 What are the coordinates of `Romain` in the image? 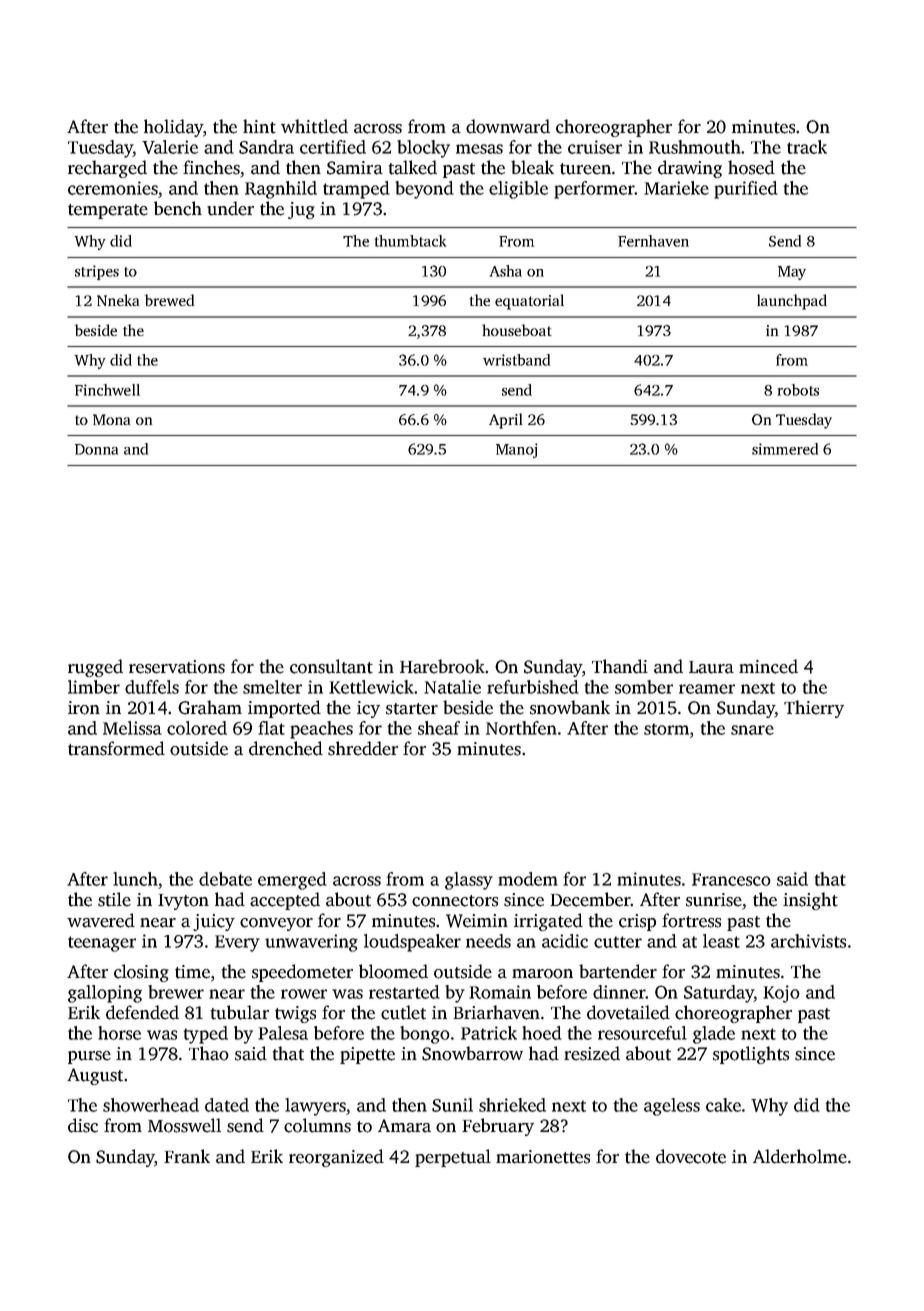 It's located at (500, 992).
